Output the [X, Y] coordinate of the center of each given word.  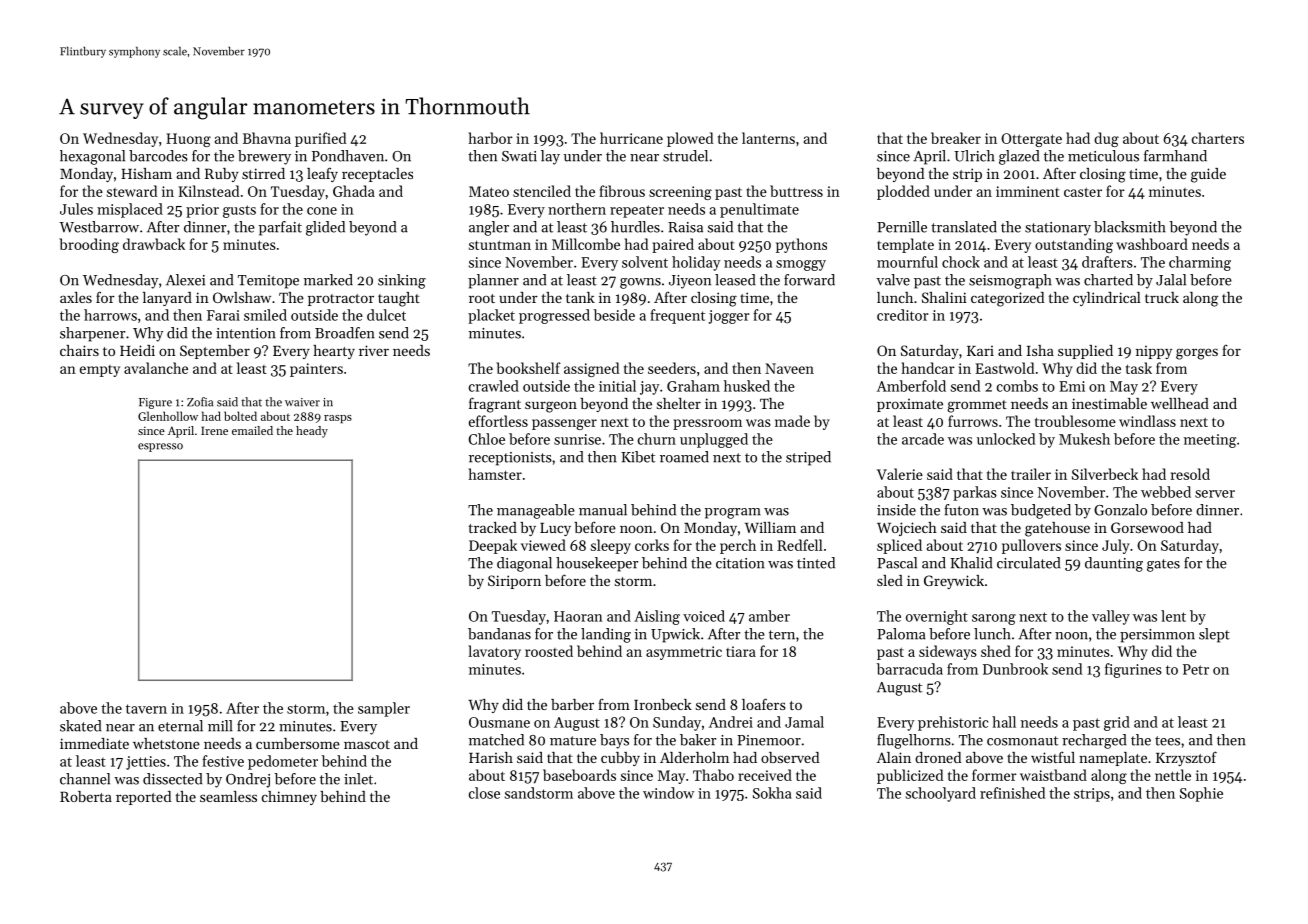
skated [80, 726]
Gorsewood [1147, 527]
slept [1214, 635]
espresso [160, 447]
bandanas [499, 634]
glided [325, 228]
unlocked [1006, 439]
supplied [1085, 352]
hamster [495, 474]
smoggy [801, 265]
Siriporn [514, 582]
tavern [146, 709]
